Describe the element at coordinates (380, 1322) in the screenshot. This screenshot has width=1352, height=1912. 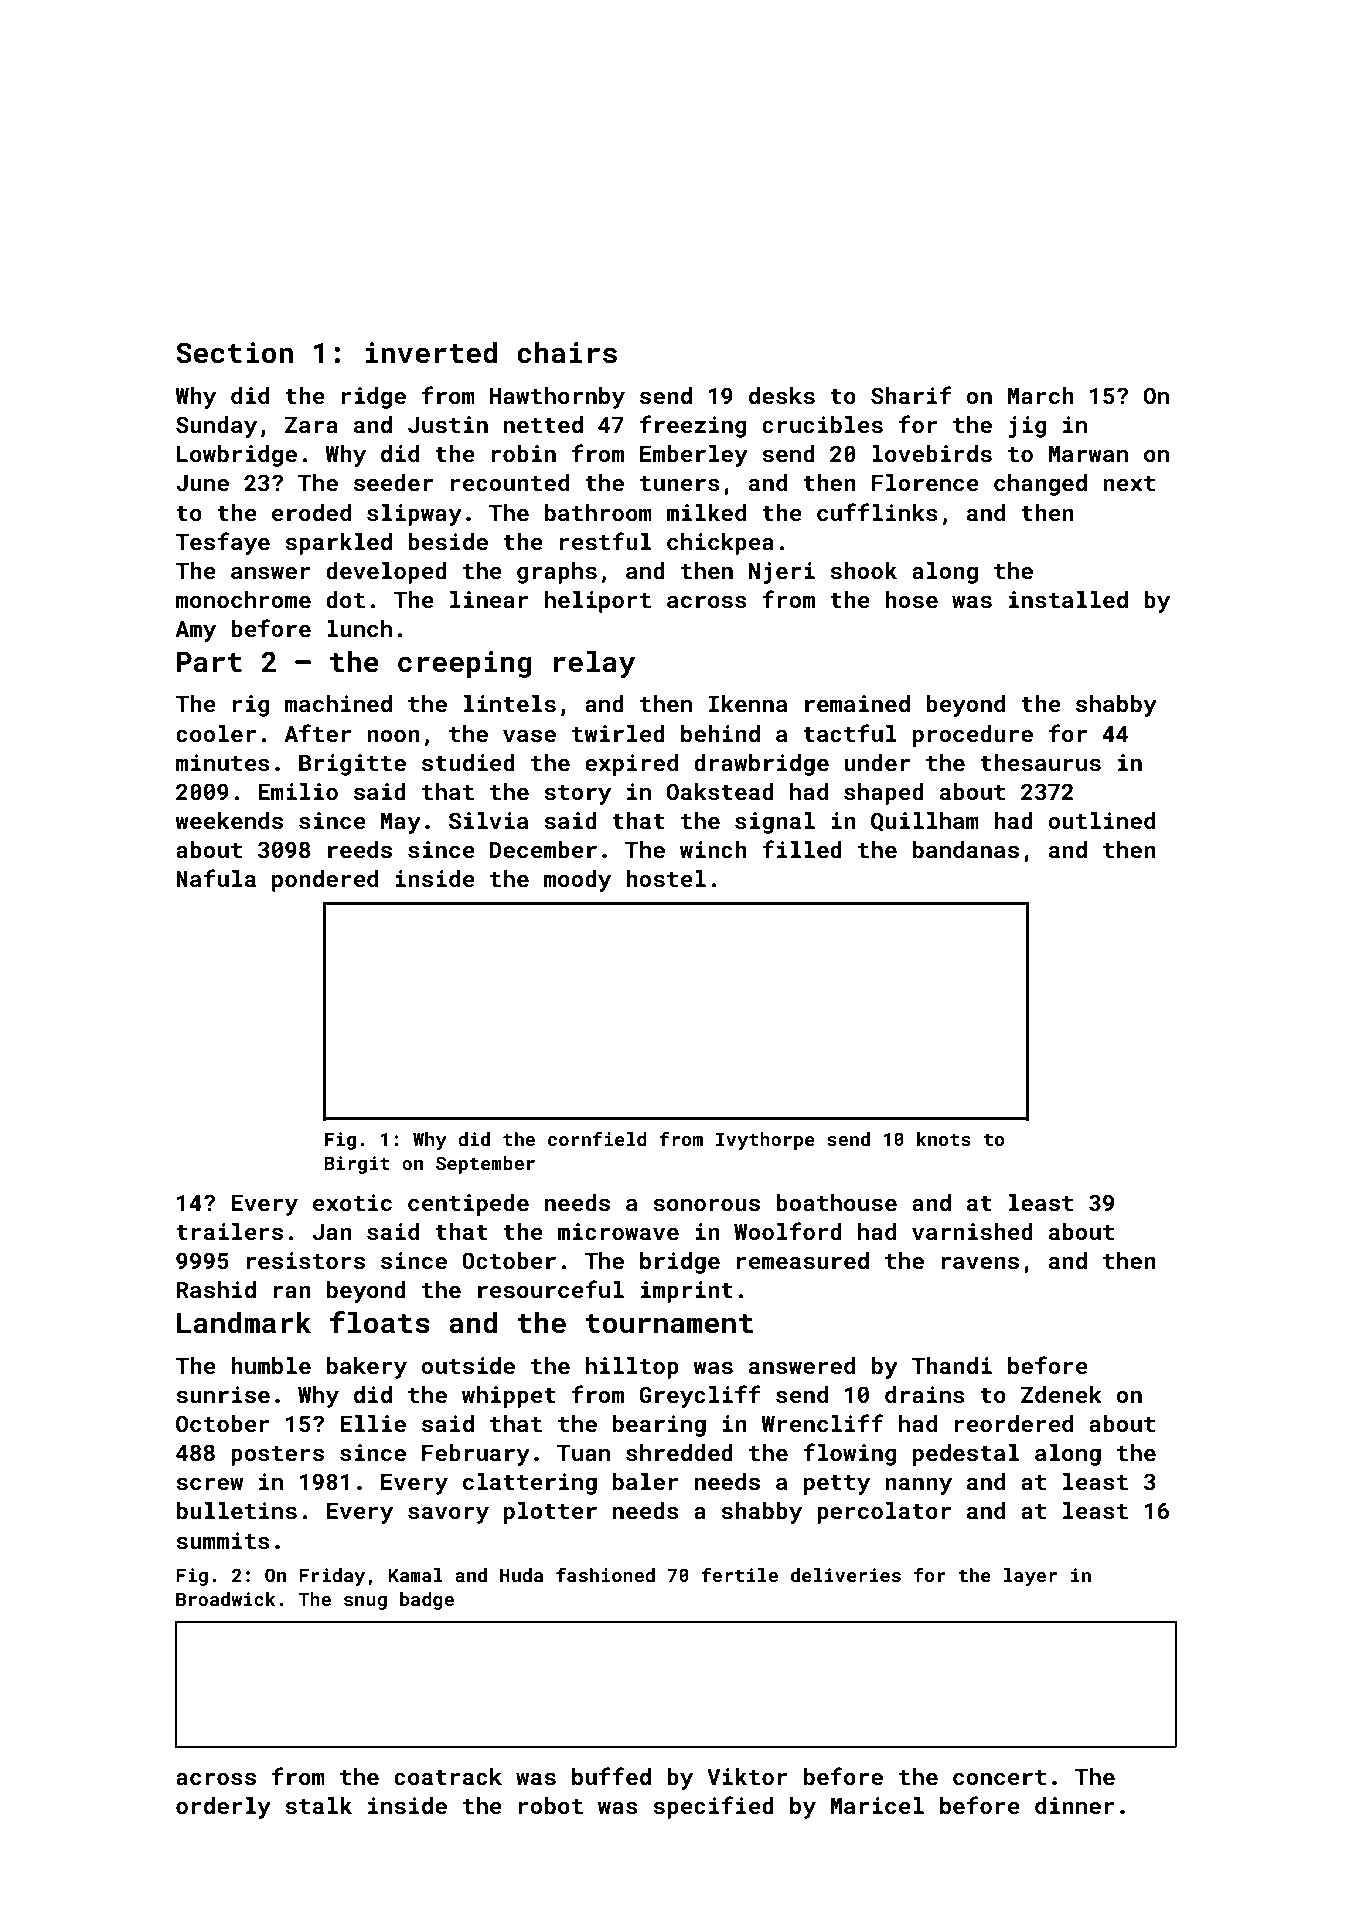
I see `floats` at that location.
